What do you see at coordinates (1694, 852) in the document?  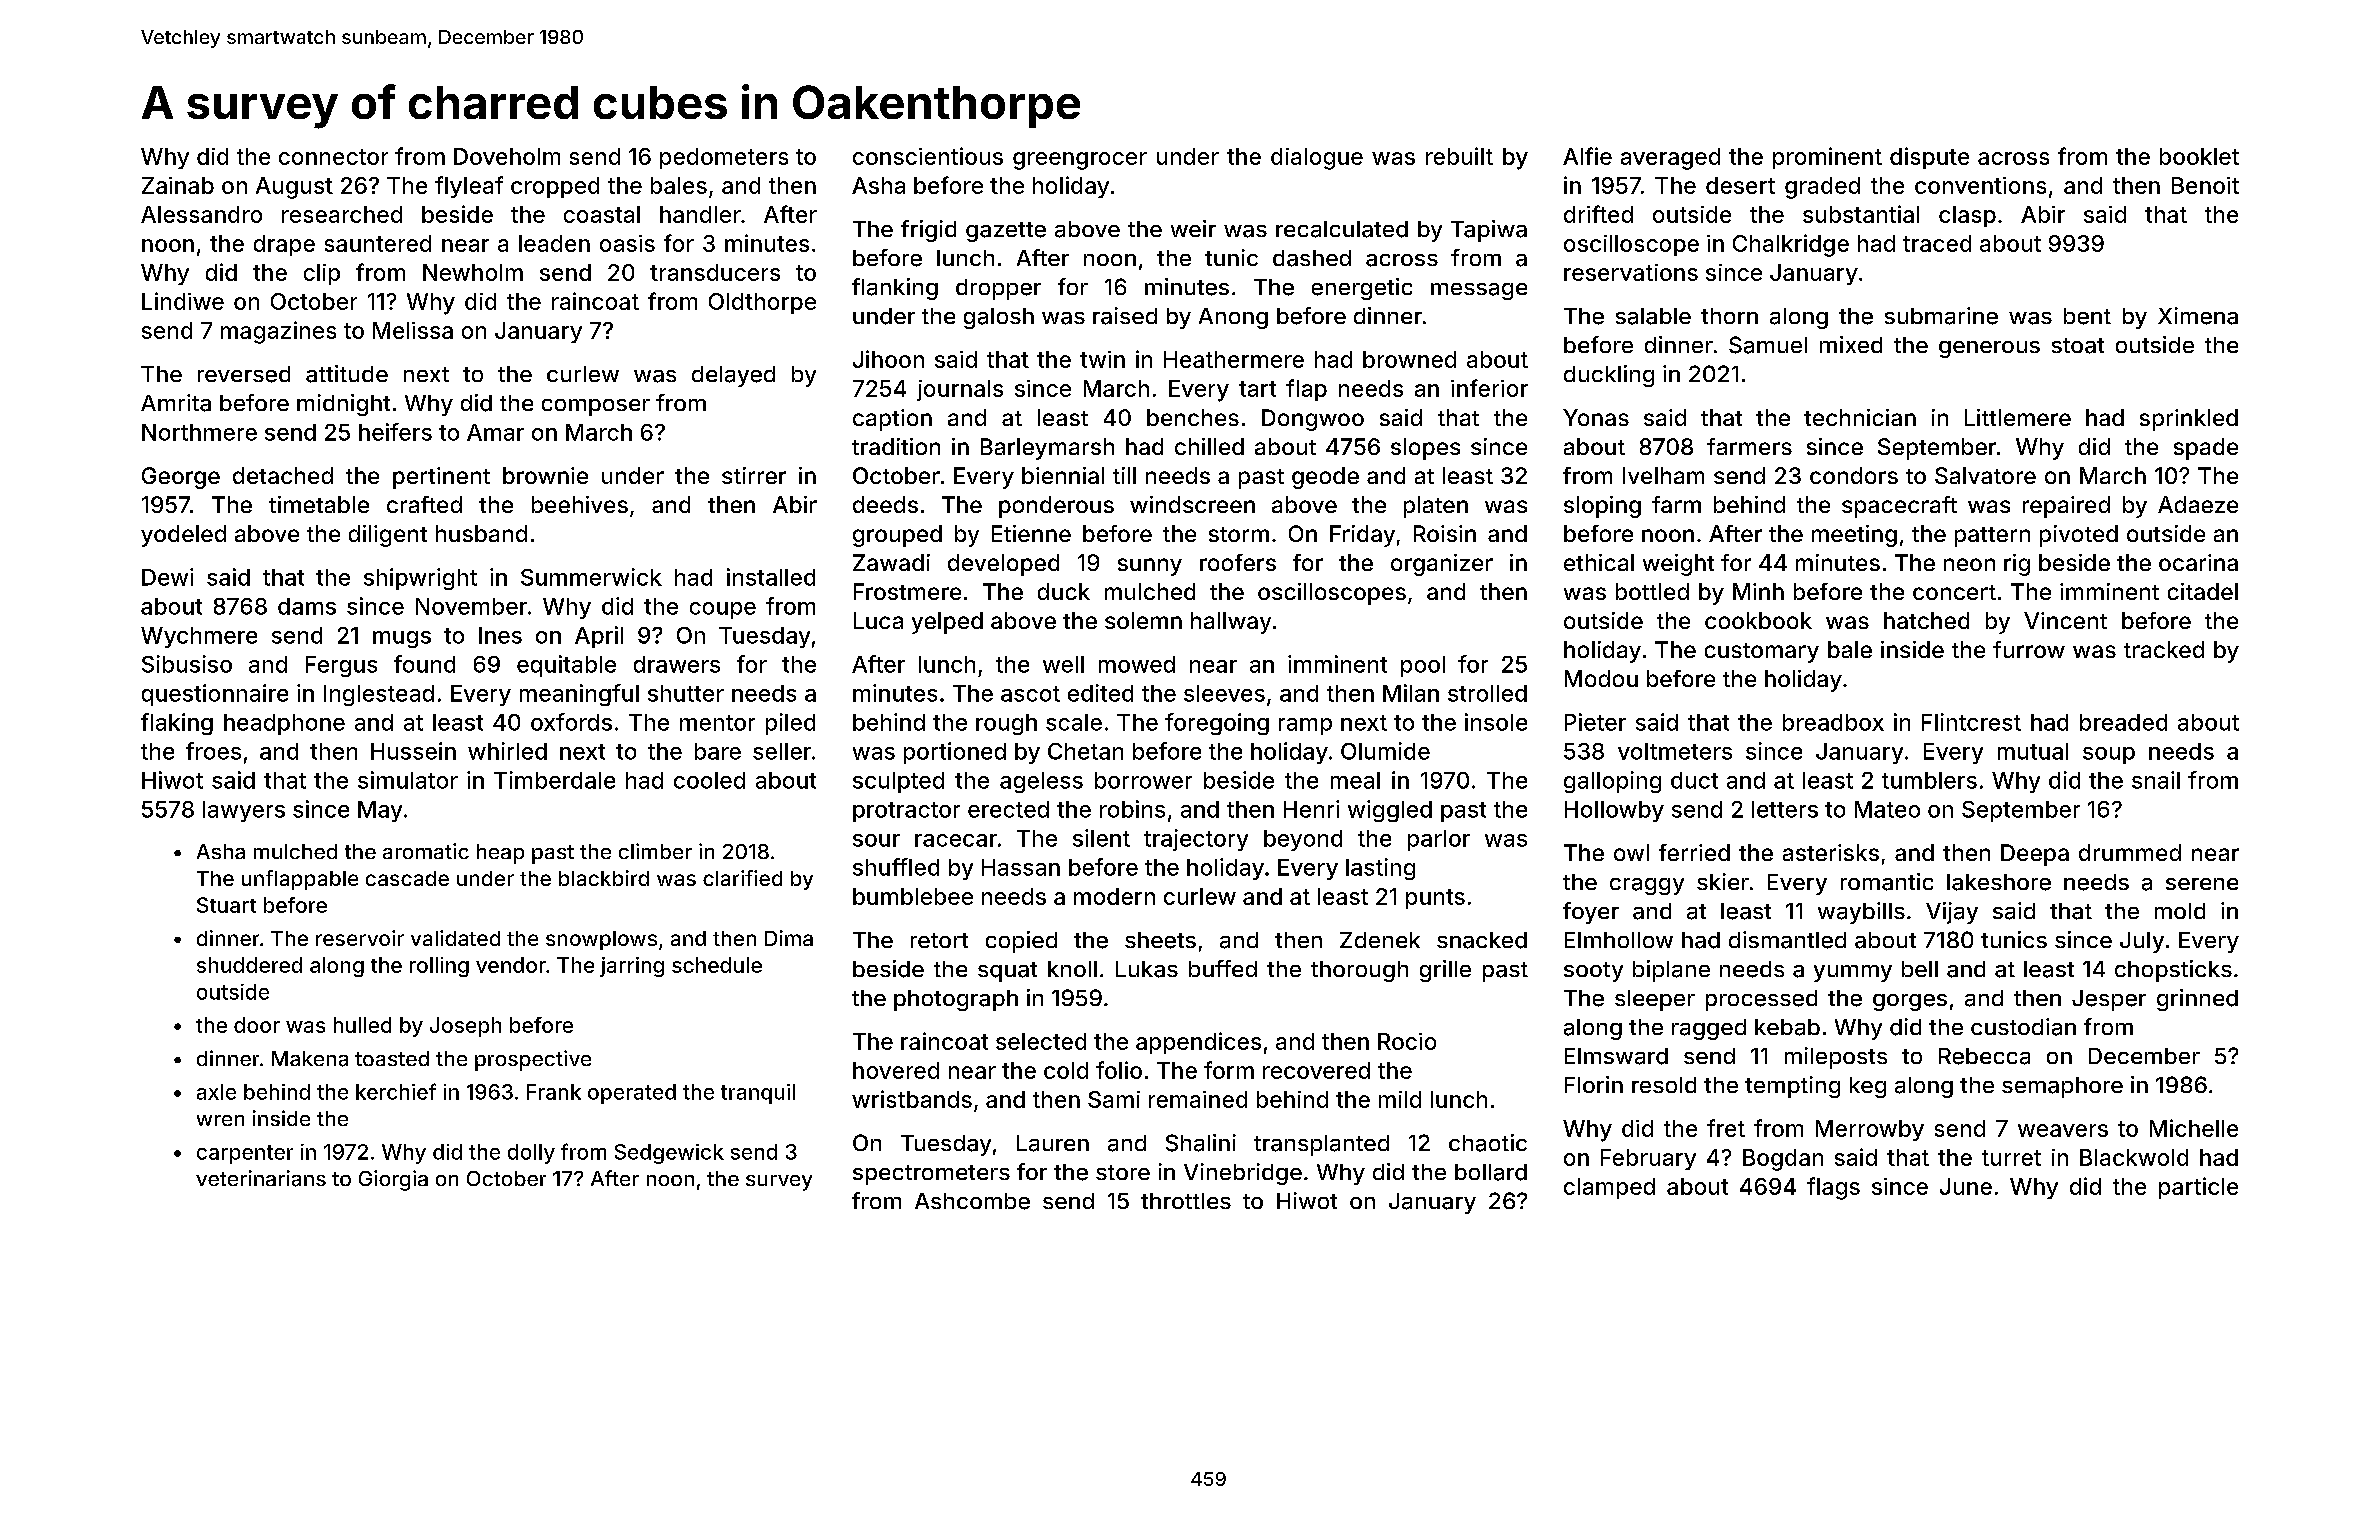 I see `ferried` at bounding box center [1694, 852].
